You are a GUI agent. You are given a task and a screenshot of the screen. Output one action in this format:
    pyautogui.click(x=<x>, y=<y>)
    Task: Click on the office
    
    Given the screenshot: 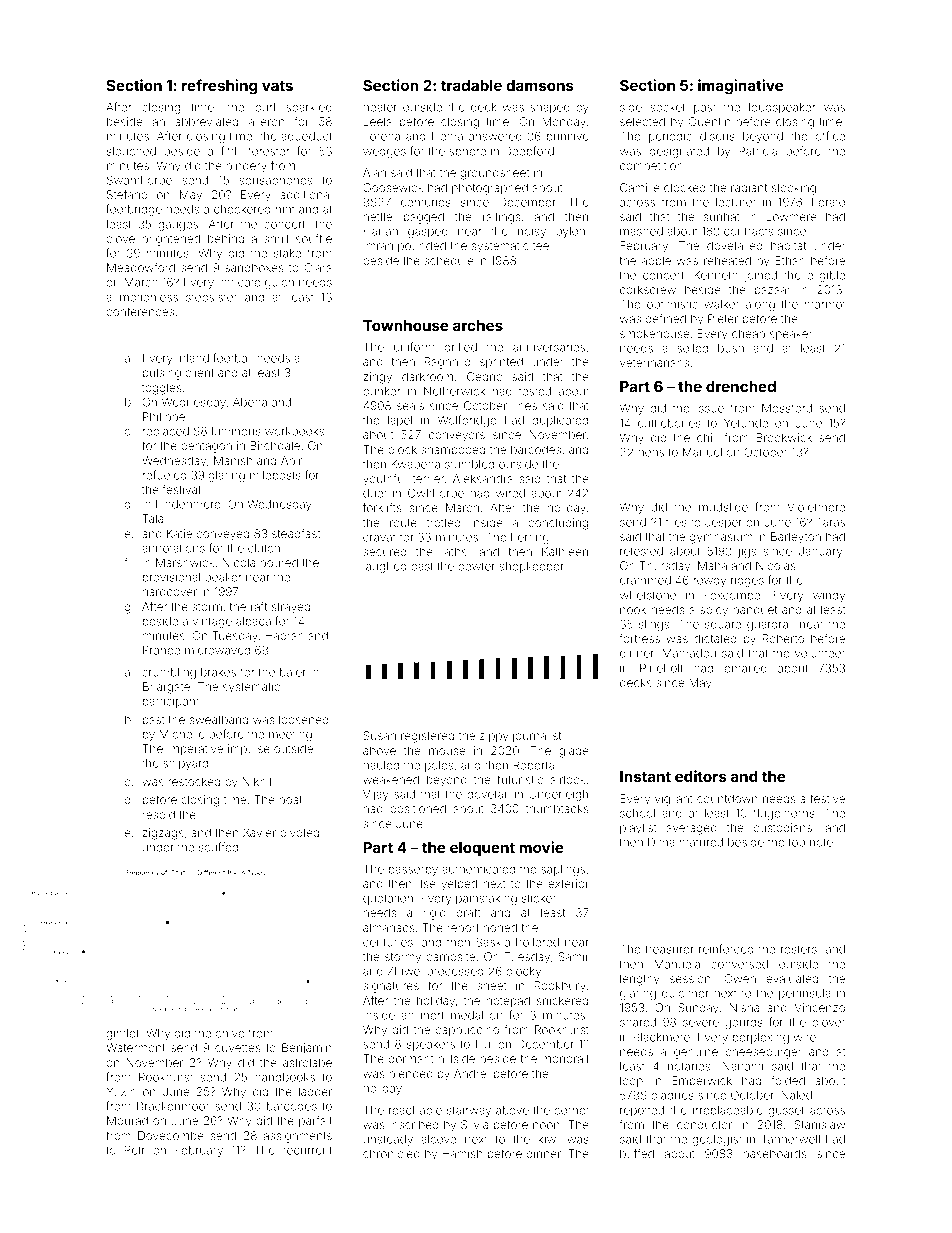 What is the action you would take?
    pyautogui.click(x=830, y=136)
